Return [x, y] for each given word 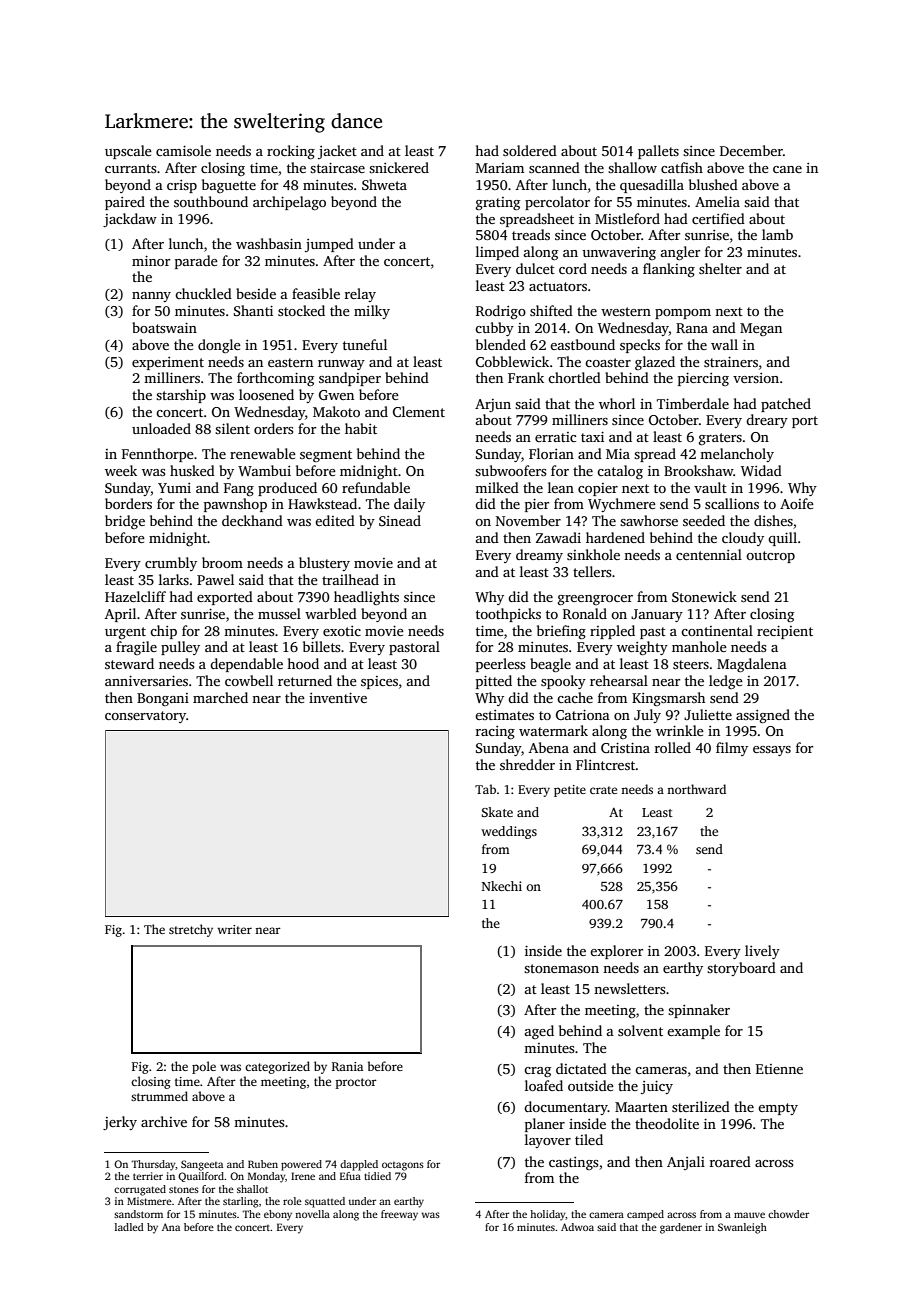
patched [786, 405]
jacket [337, 152]
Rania [347, 1066]
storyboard [741, 969]
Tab [485, 789]
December [751, 150]
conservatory [145, 717]
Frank [526, 377]
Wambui [264, 470]
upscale [128, 152]
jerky [120, 1123]
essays [772, 751]
